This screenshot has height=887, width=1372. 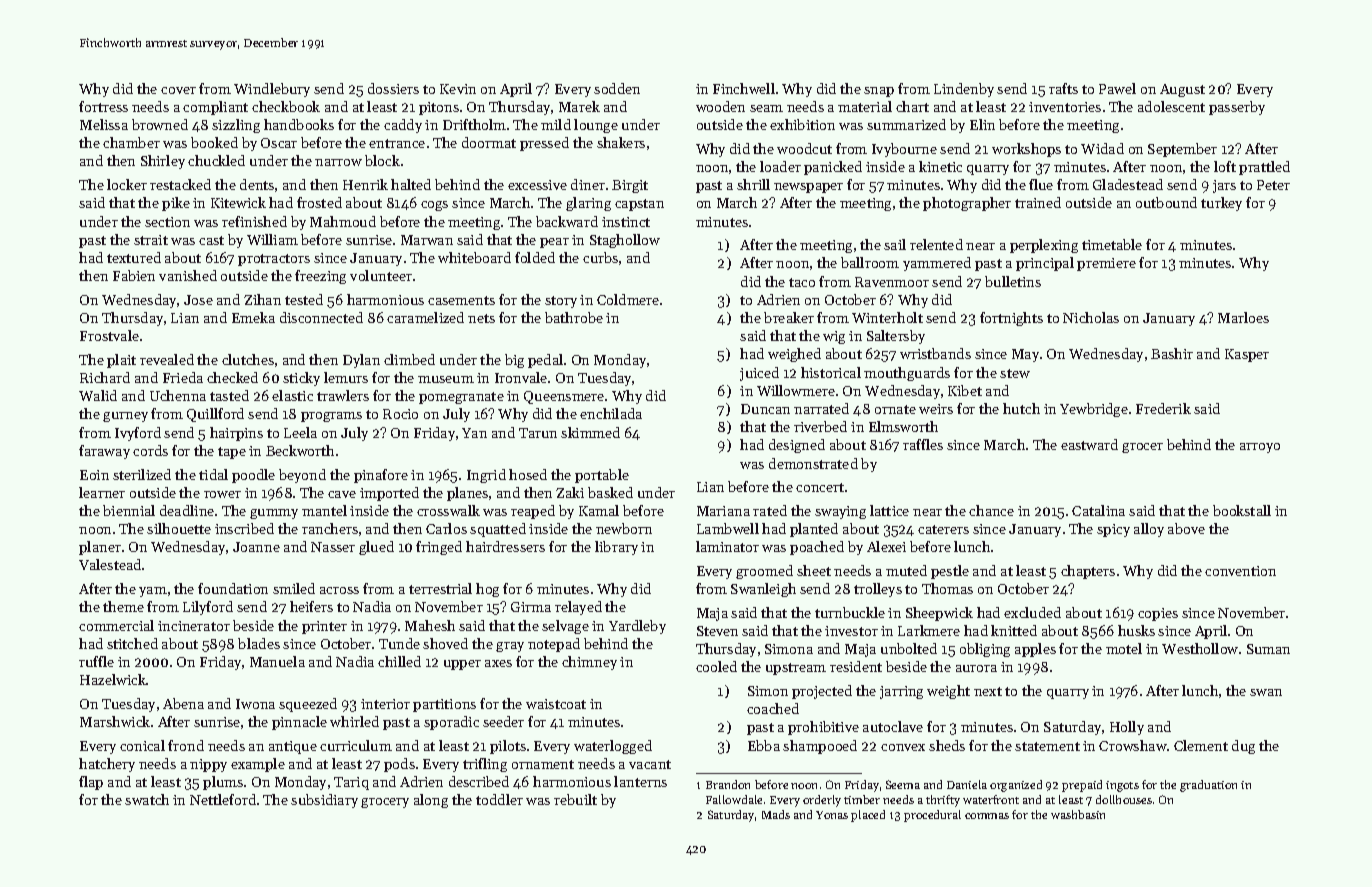 I want to click on poached, so click(x=817, y=548).
